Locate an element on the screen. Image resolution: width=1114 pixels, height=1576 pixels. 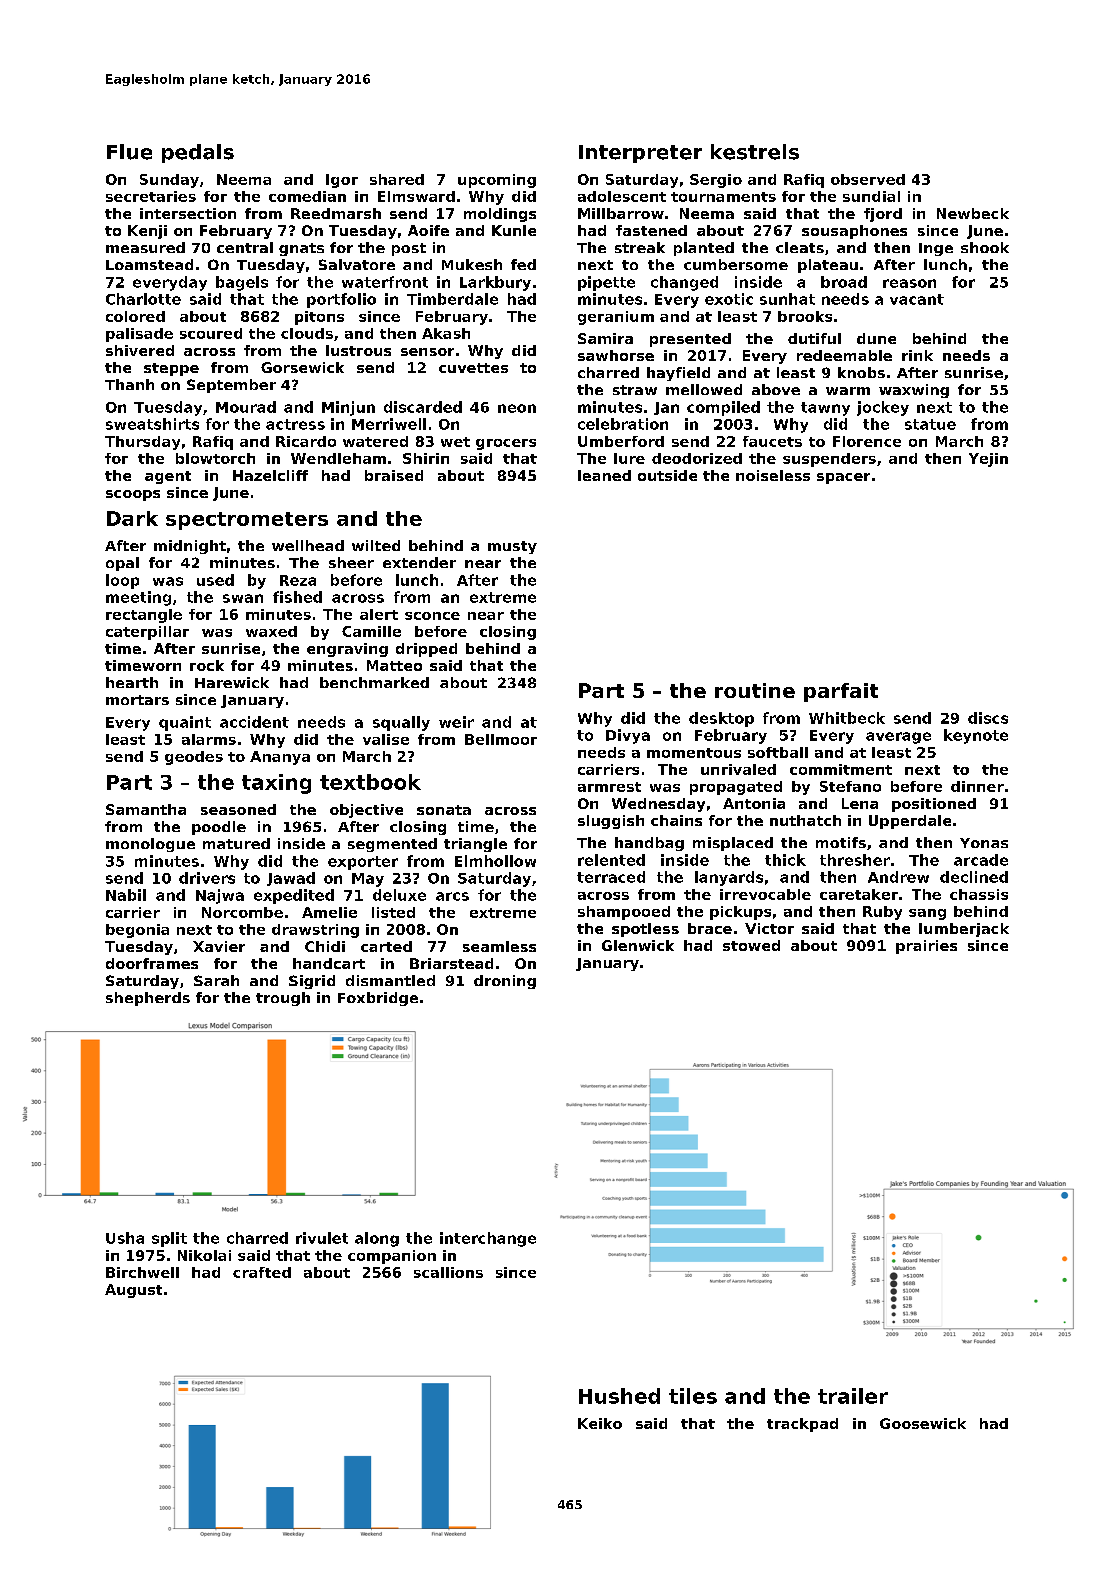
observed is located at coordinates (868, 179).
